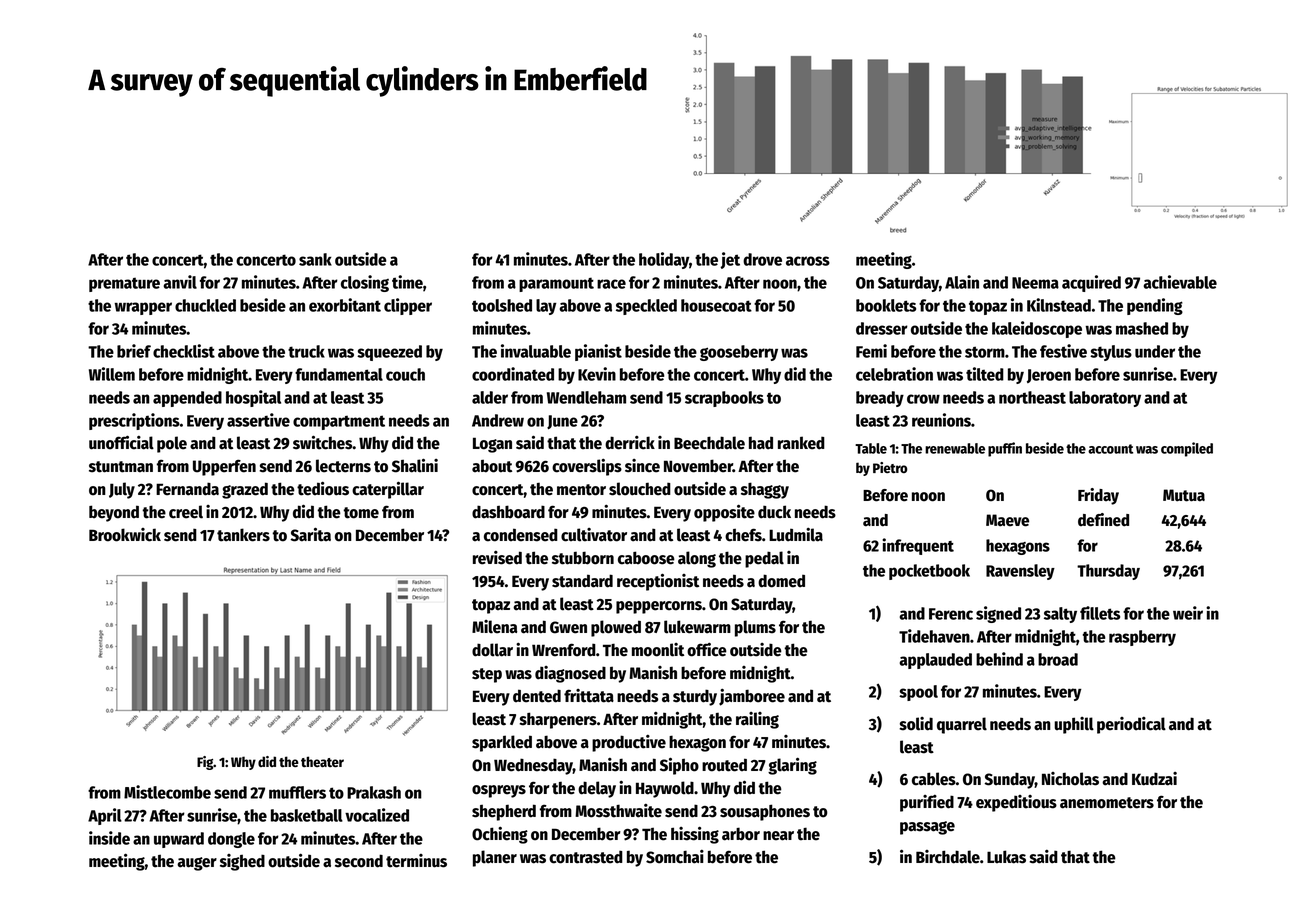 The width and height of the image is (1308, 924). Describe the element at coordinates (598, 352) in the image. I see `pianist` at that location.
